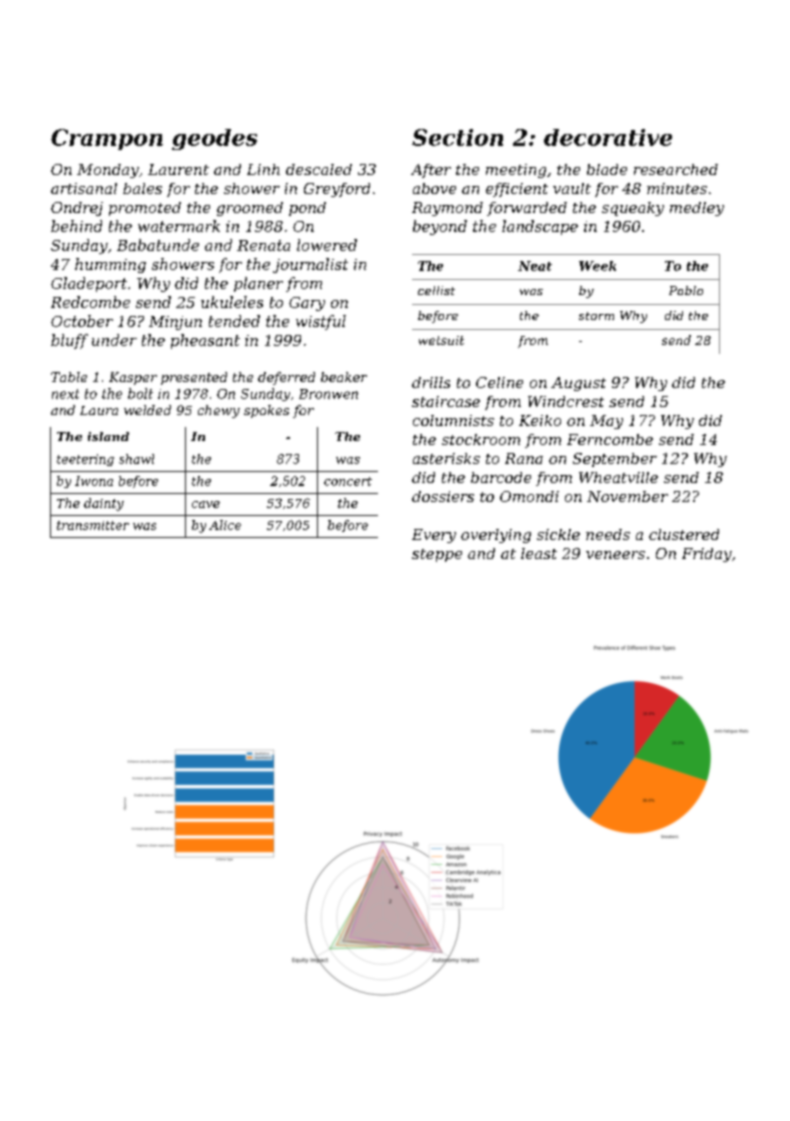 The width and height of the screenshot is (790, 1121). Describe the element at coordinates (596, 316) in the screenshot. I see `storm` at that location.
